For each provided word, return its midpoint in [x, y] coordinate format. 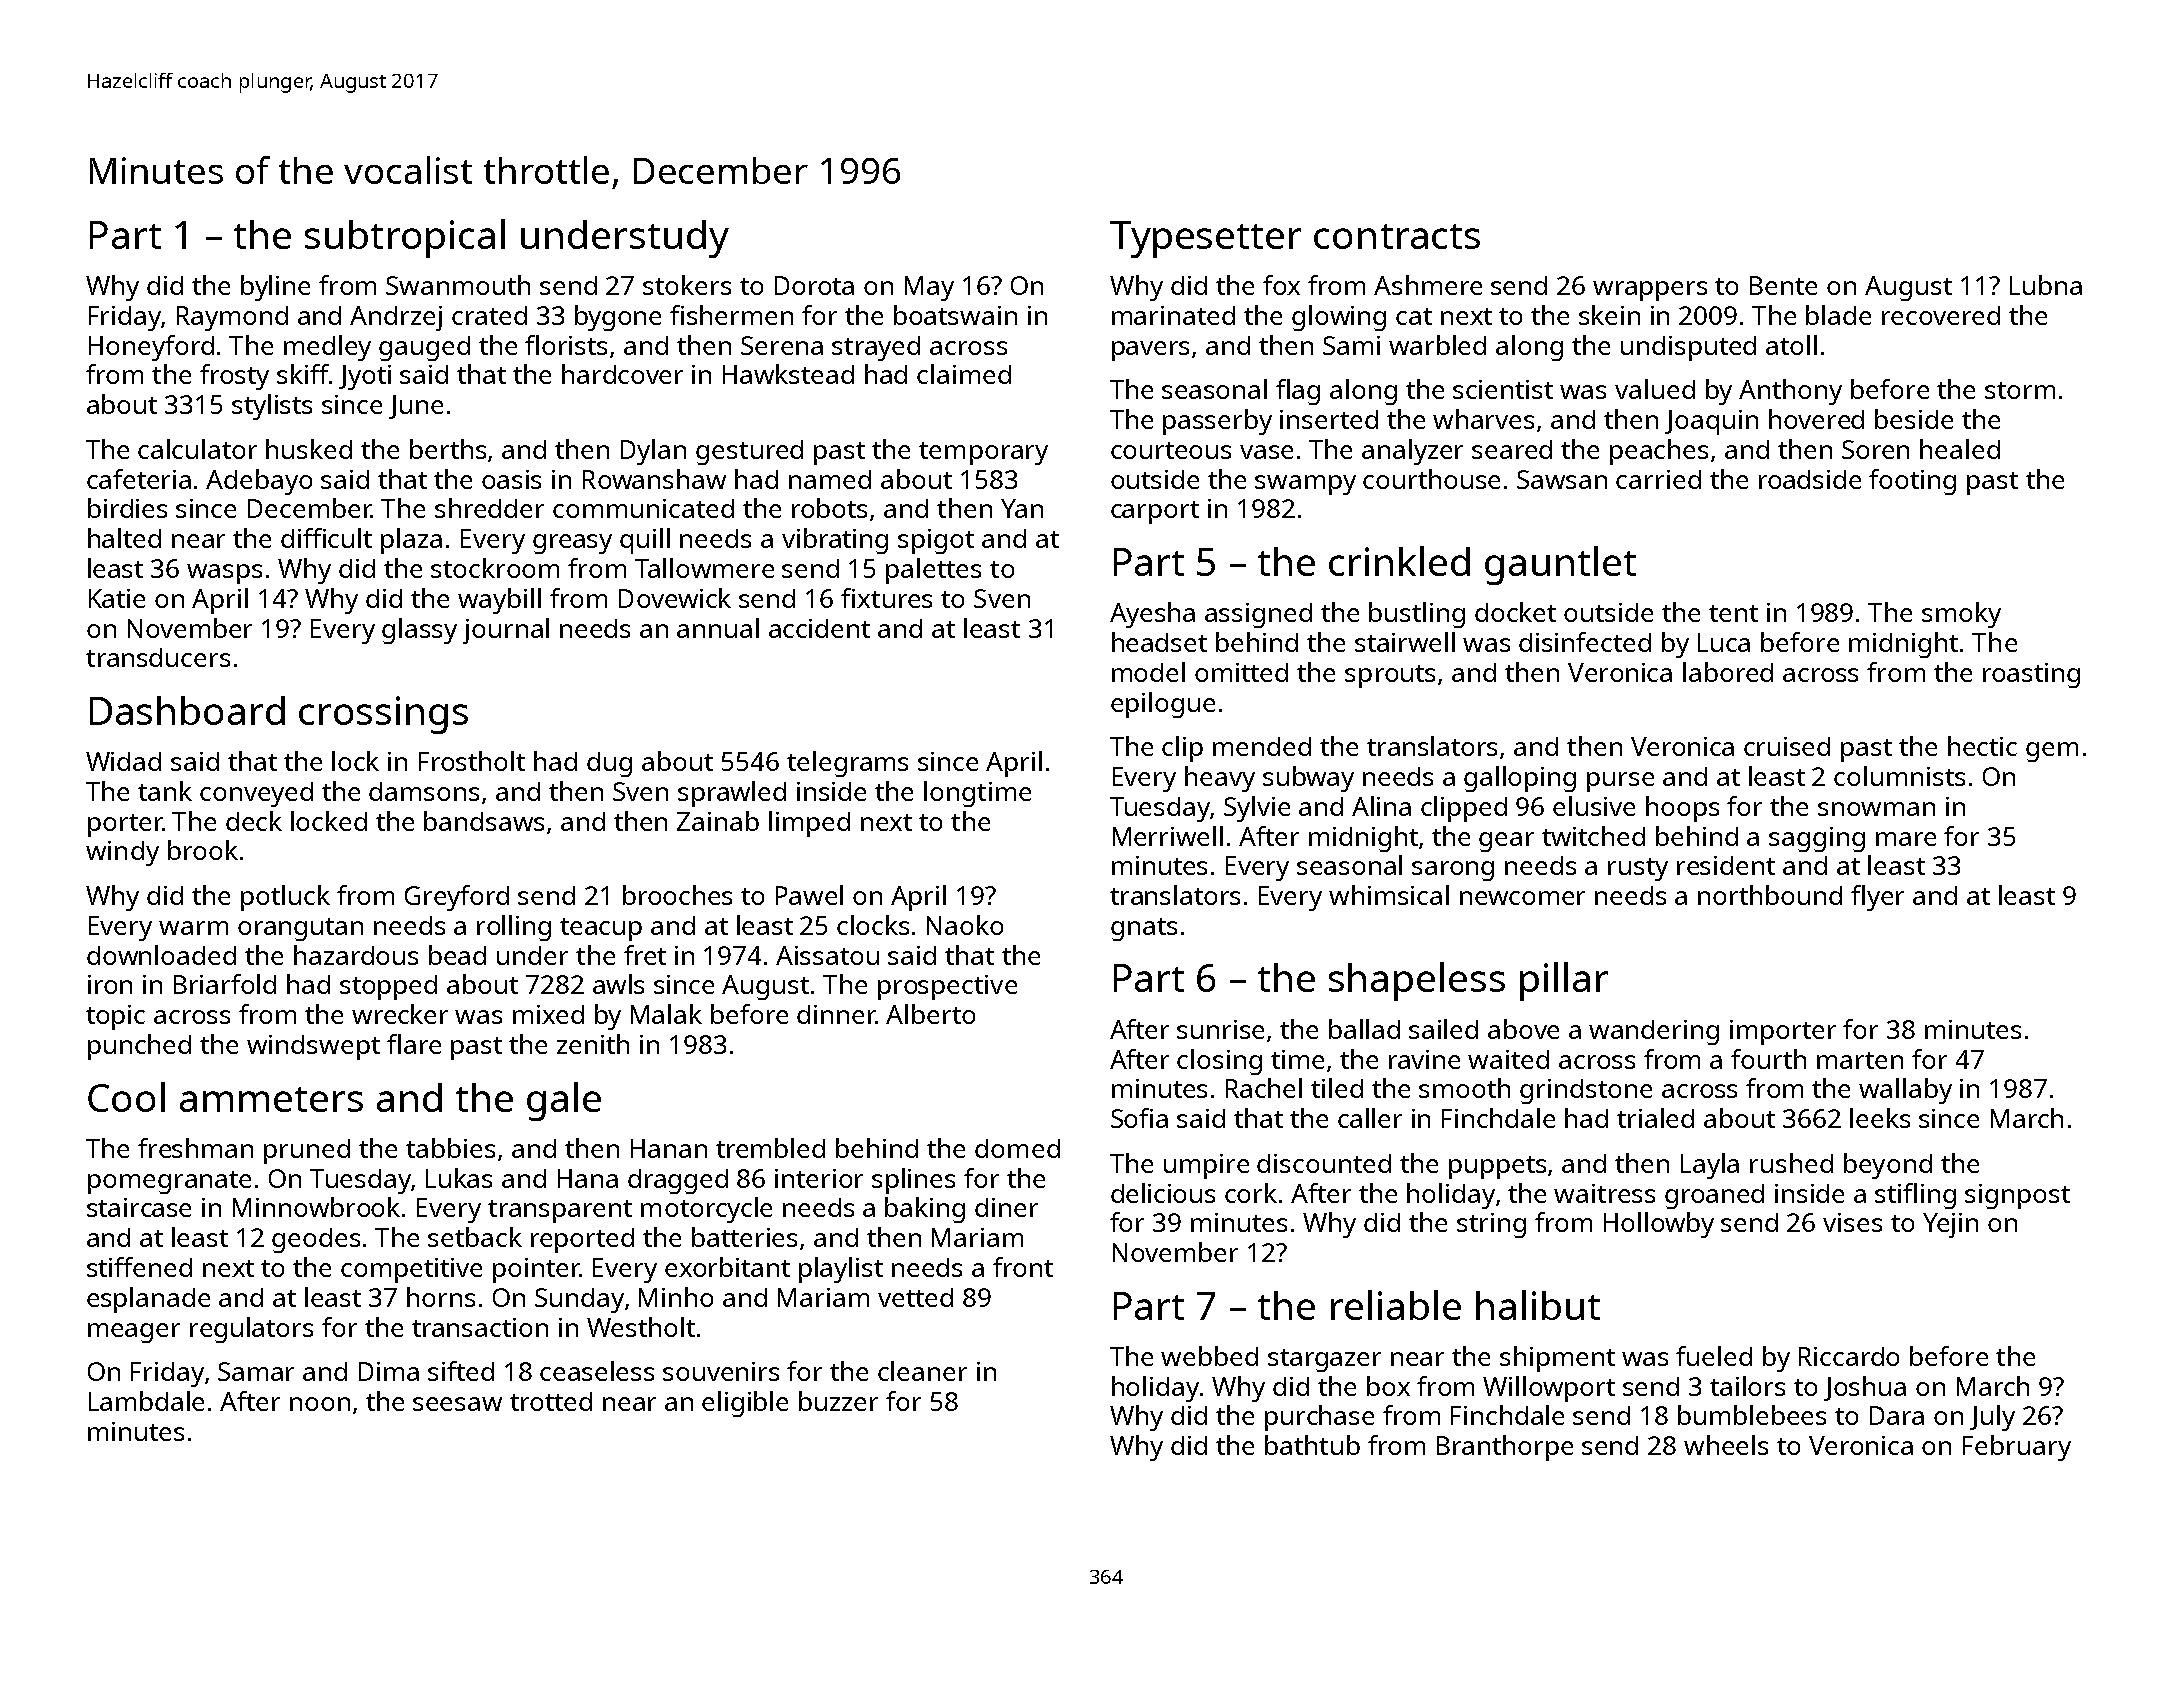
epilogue [1163, 705]
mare [1906, 839]
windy [122, 853]
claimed [964, 374]
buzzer [838, 1401]
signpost [2017, 1196]
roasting [2031, 675]
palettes [933, 571]
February [2017, 1448]
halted [124, 538]
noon [320, 1404]
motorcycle [706, 1210]
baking [925, 1210]
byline [275, 288]
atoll [1791, 345]
